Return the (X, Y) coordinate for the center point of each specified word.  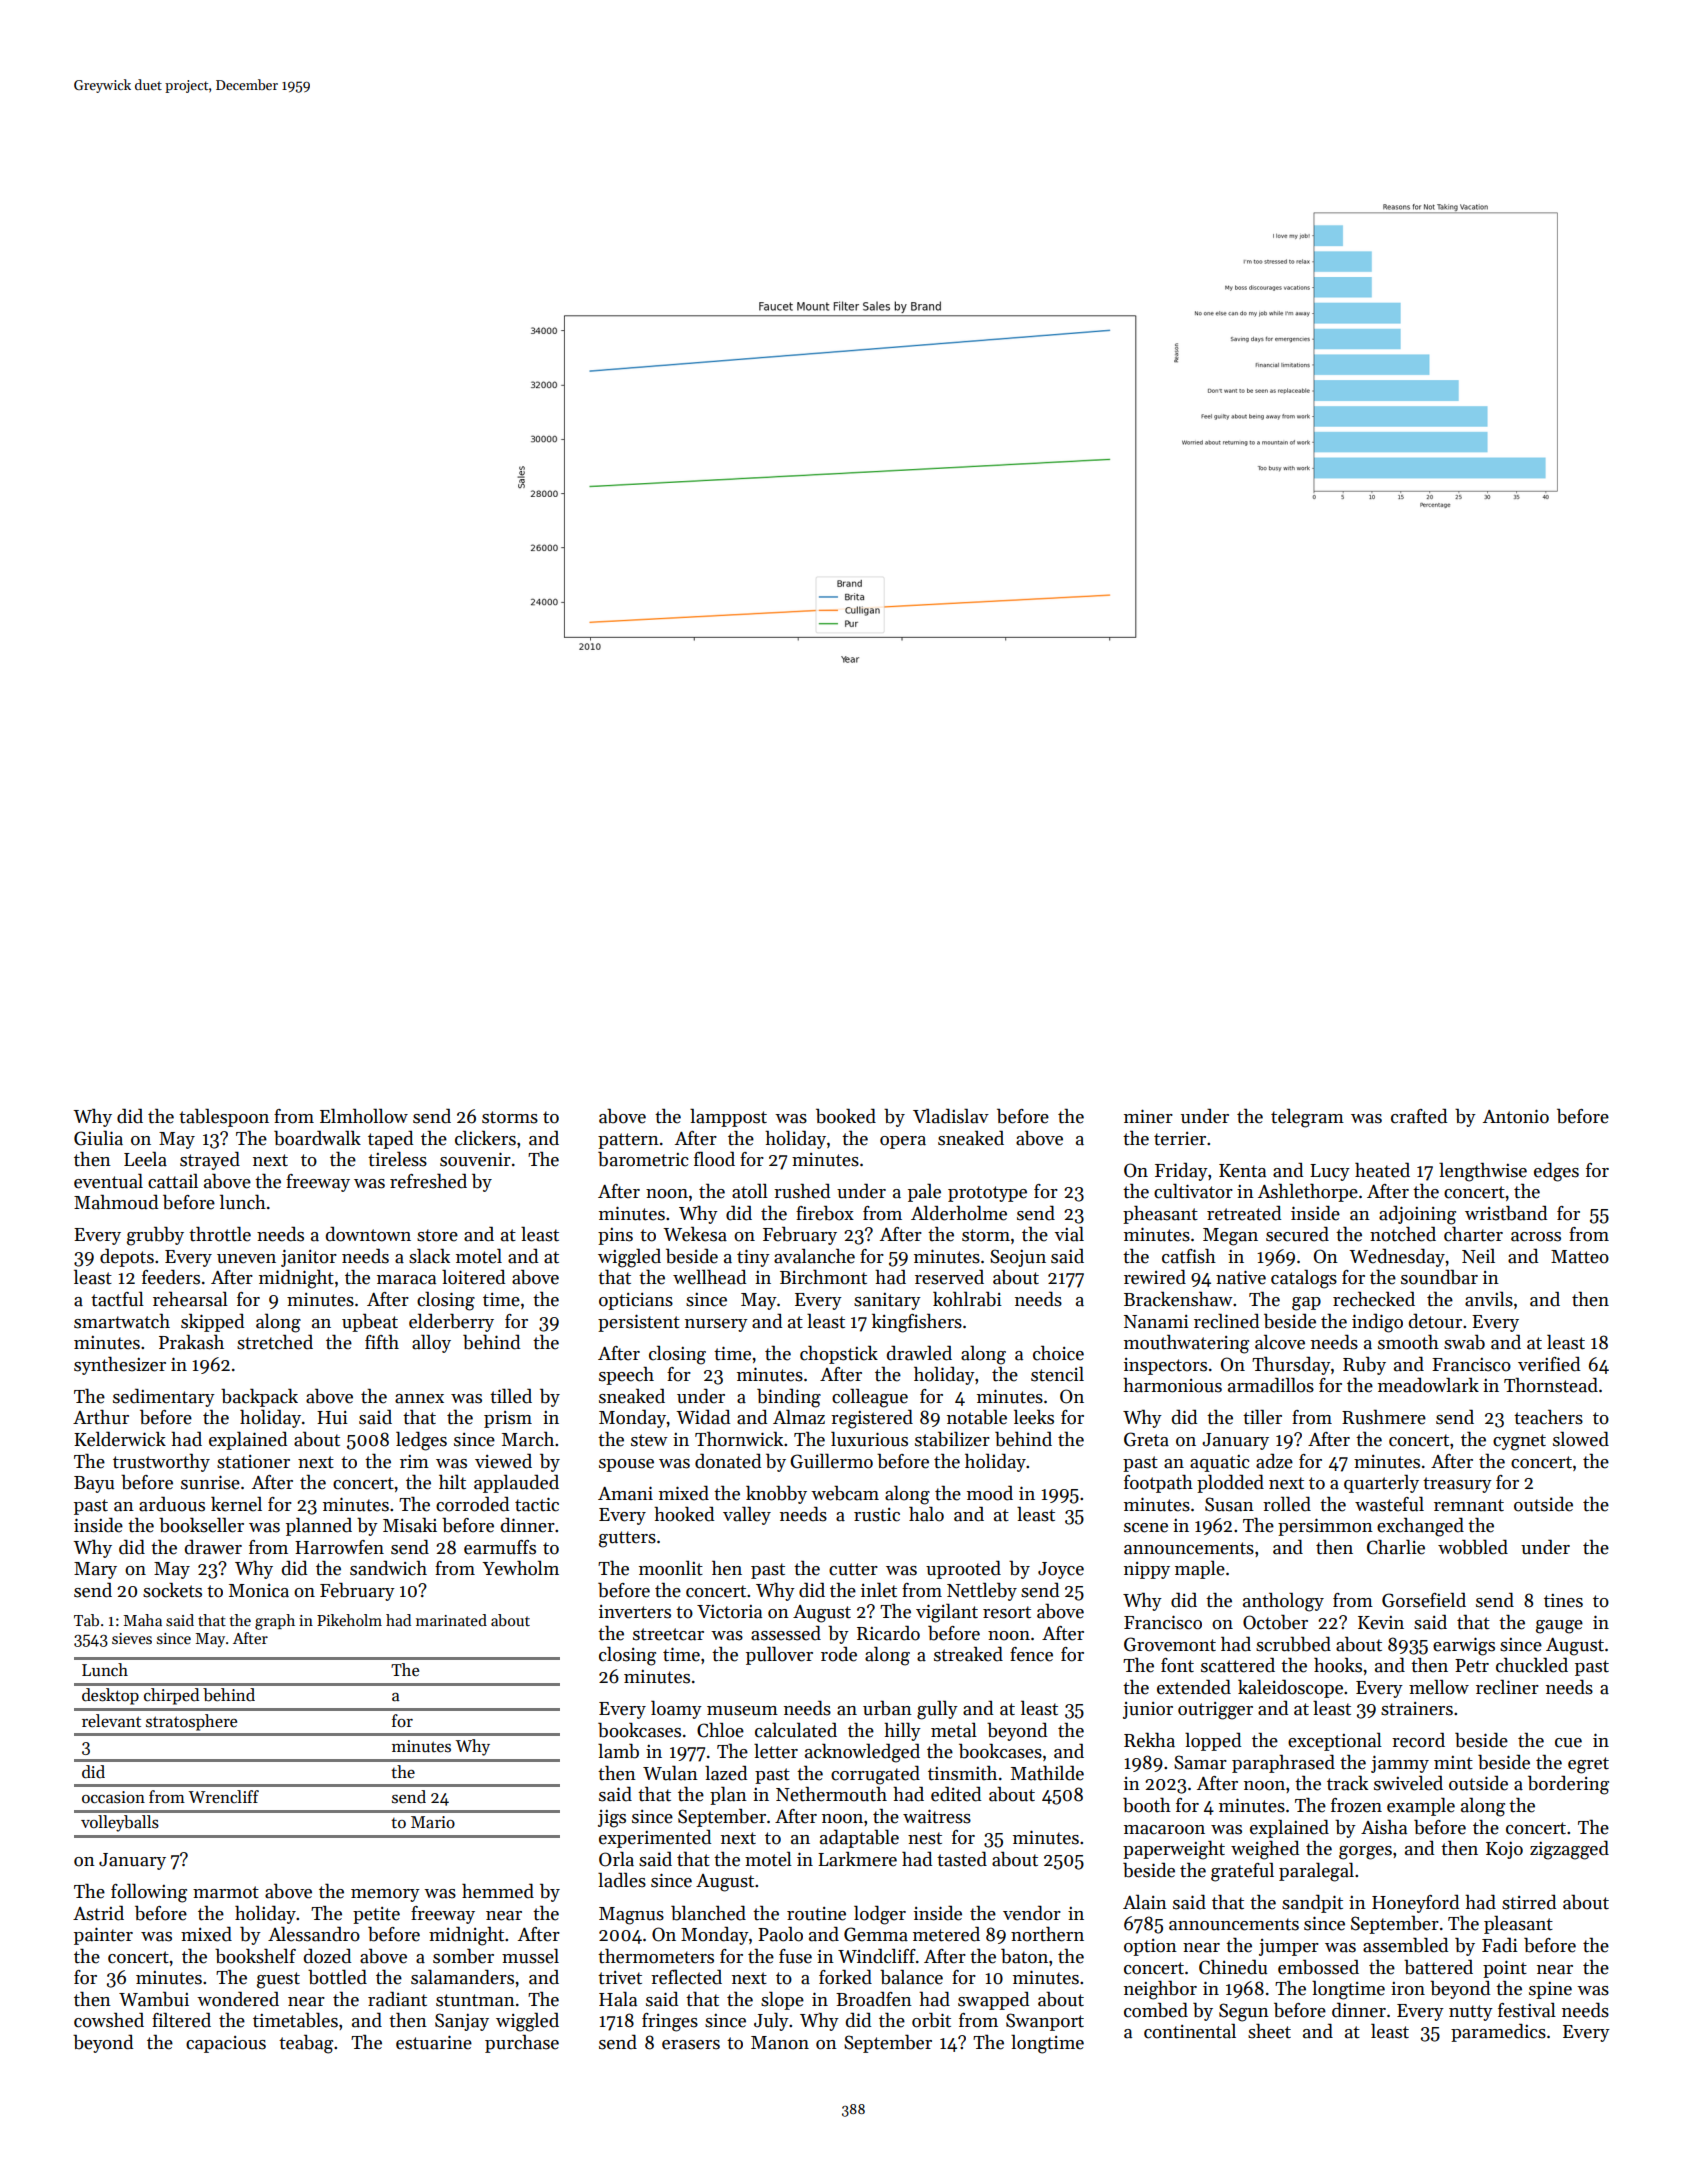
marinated (451, 1620)
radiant (397, 1999)
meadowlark (1428, 1385)
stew (649, 1440)
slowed (1581, 1439)
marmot (226, 1892)
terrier (1180, 1139)
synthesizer (120, 1365)
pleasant (1518, 1924)
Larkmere (857, 1859)
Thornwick (739, 1439)
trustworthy (161, 1462)
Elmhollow (364, 1116)
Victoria (729, 1612)
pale (924, 1192)
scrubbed (1293, 1644)
